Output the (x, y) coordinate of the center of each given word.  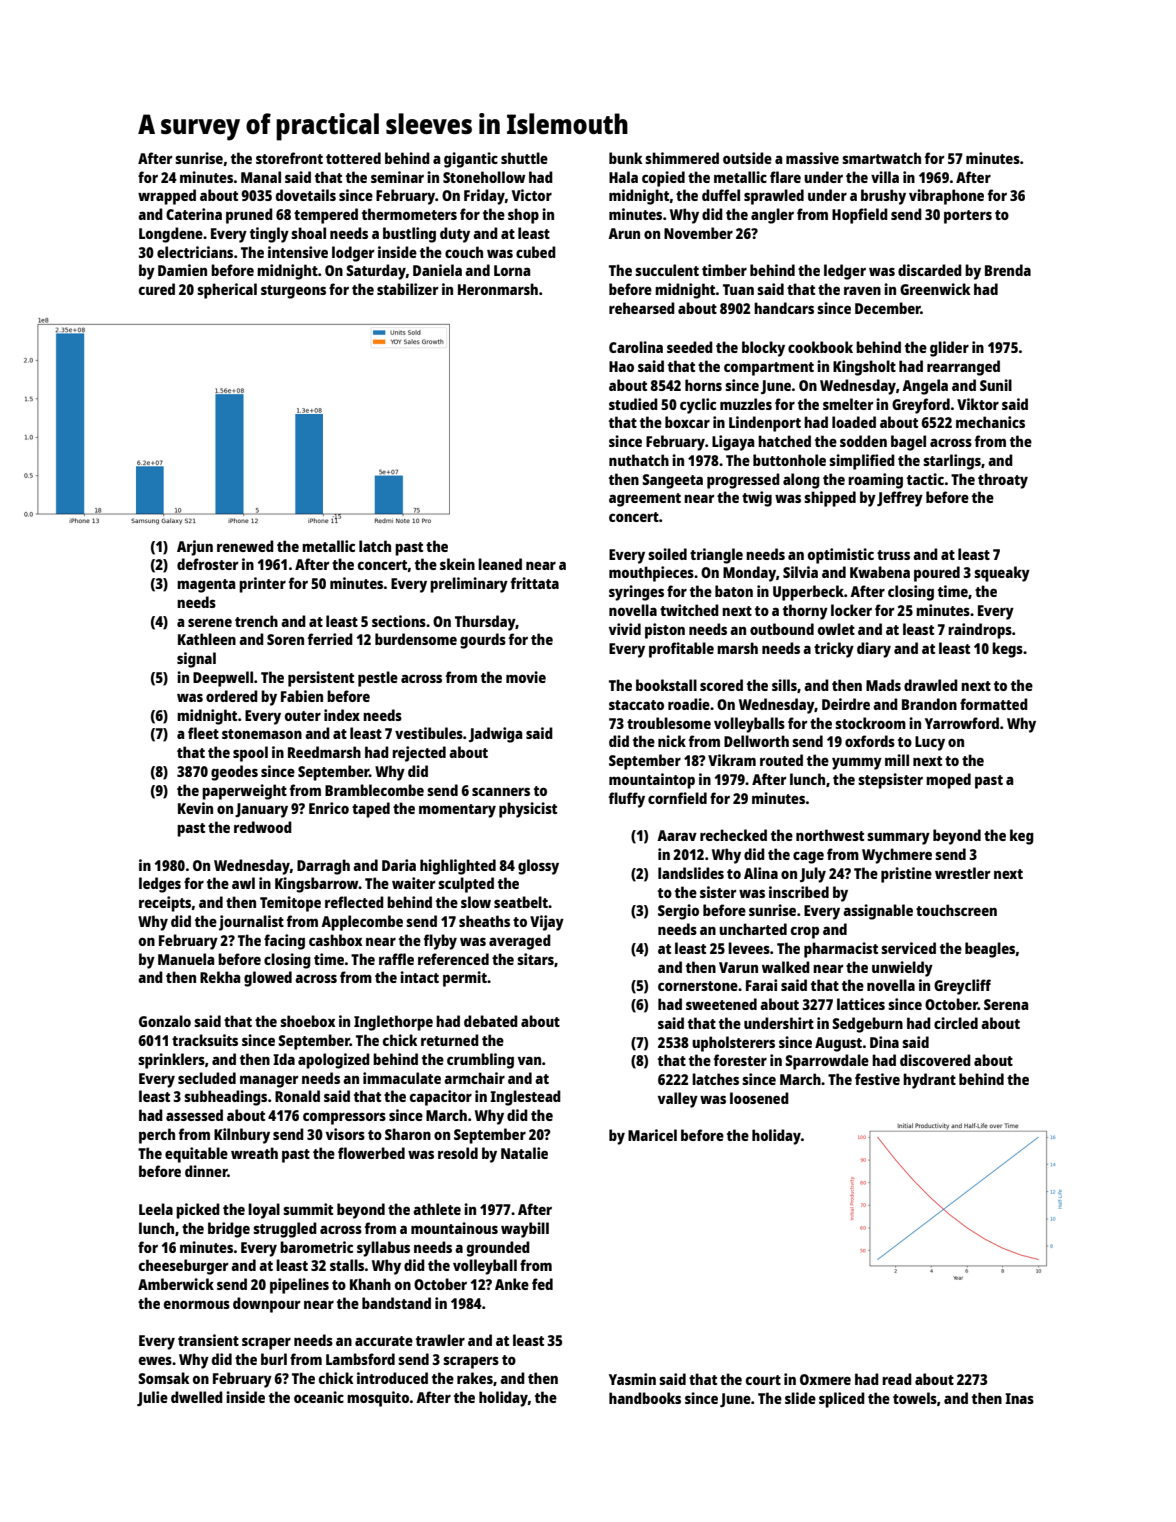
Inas (1019, 1398)
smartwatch (881, 158)
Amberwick (176, 1284)
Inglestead (525, 1098)
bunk (626, 158)
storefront (289, 158)
